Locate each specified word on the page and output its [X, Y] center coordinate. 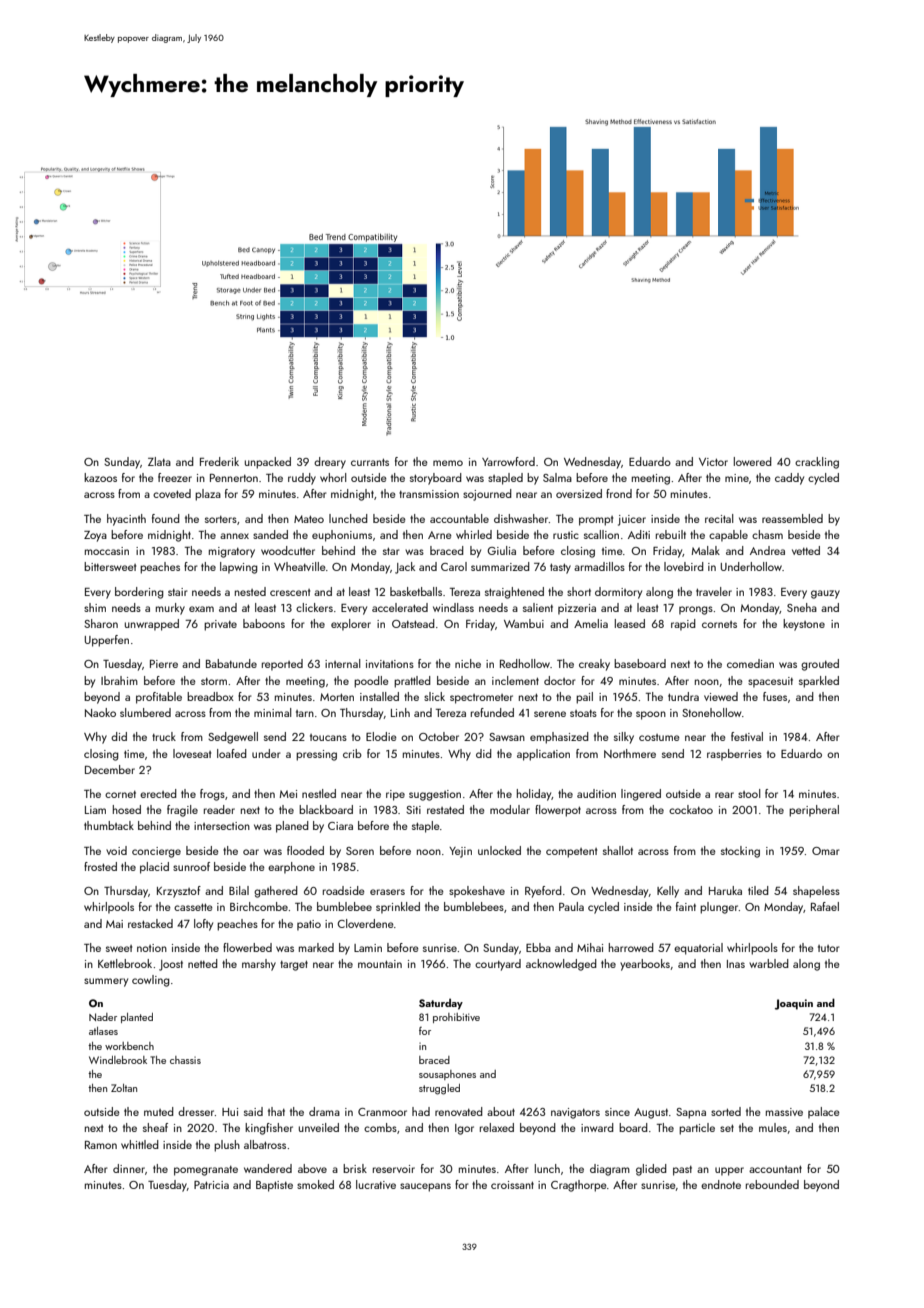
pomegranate [206, 1171]
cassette [193, 907]
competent [571, 853]
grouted [820, 665]
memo [448, 463]
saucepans [425, 1187]
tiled [758, 890]
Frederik [219, 461]
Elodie [381, 736]
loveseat [192, 753]
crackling [817, 463]
